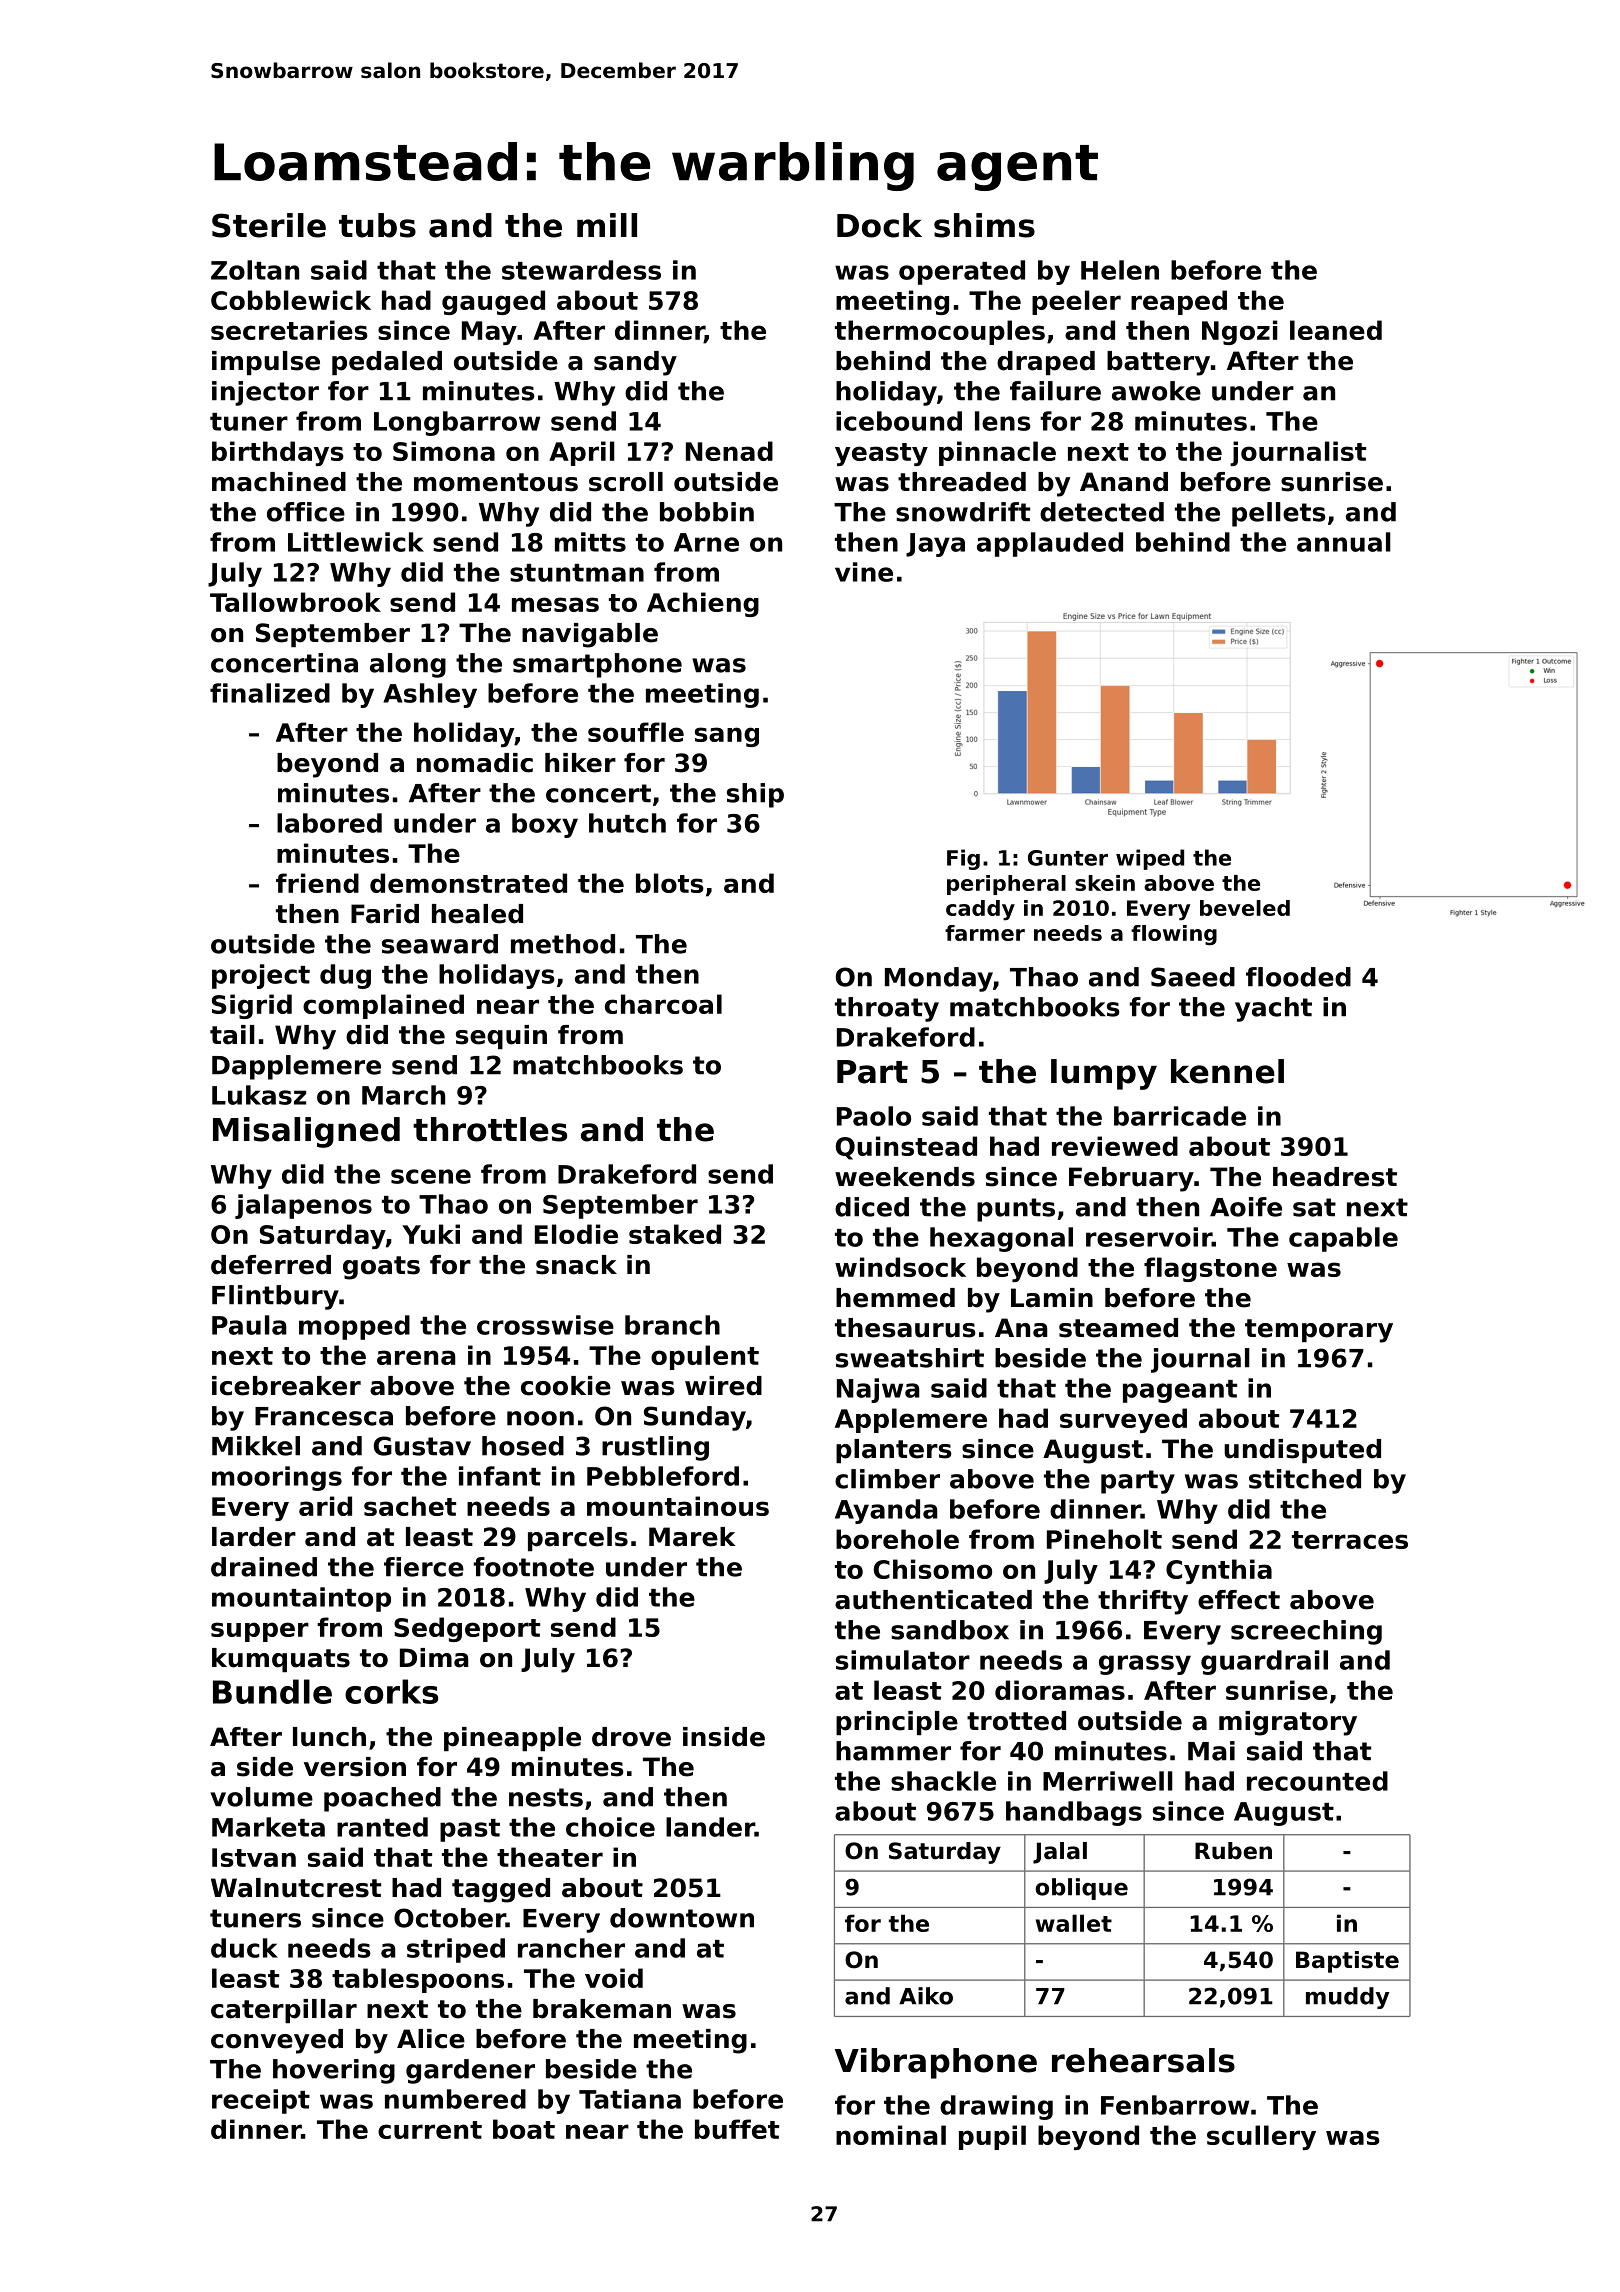 This screenshot has height=2292, width=1620. I want to click on Merriwell, so click(1108, 1781).
